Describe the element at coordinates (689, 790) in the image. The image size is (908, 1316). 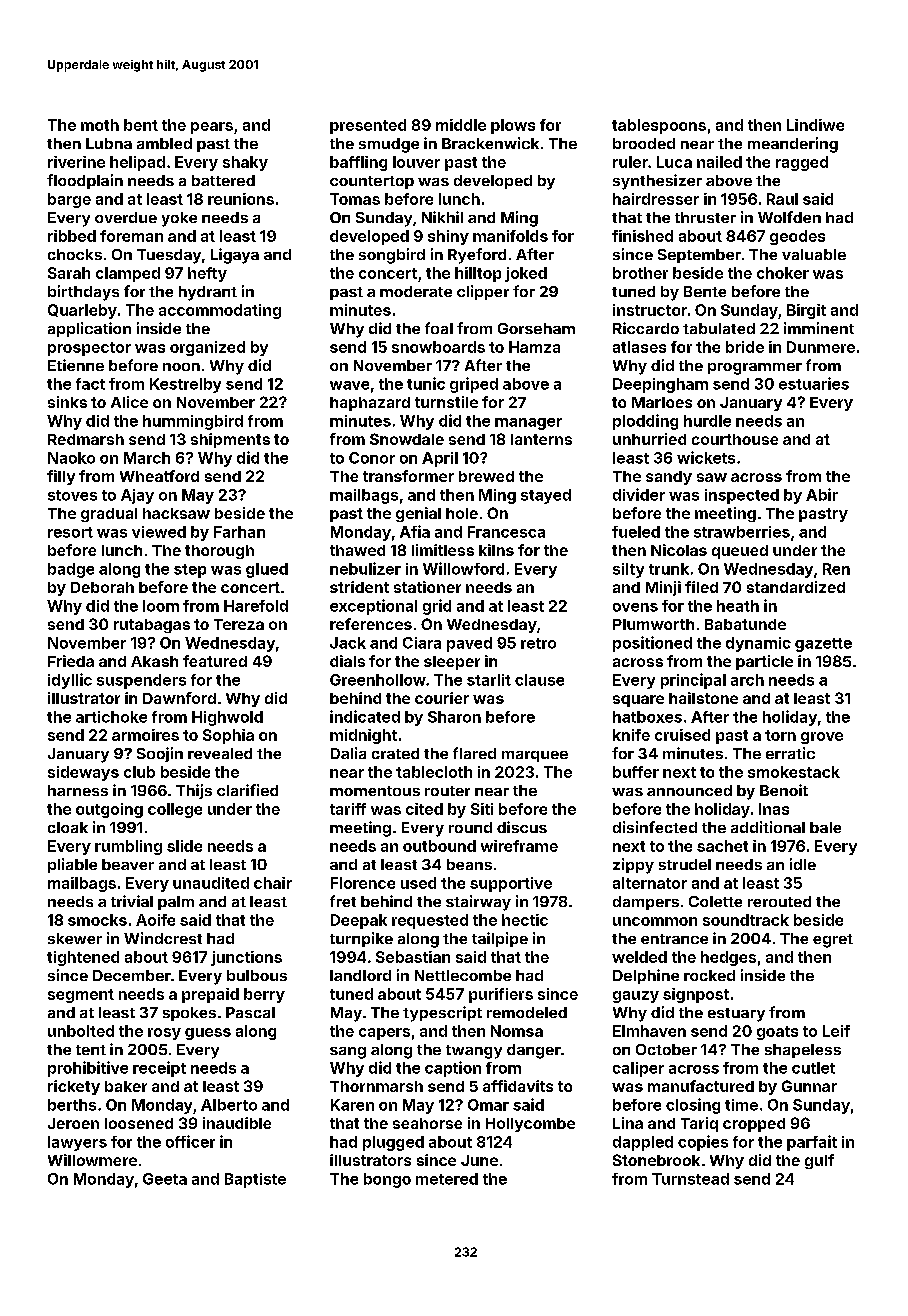
I see `announced` at that location.
